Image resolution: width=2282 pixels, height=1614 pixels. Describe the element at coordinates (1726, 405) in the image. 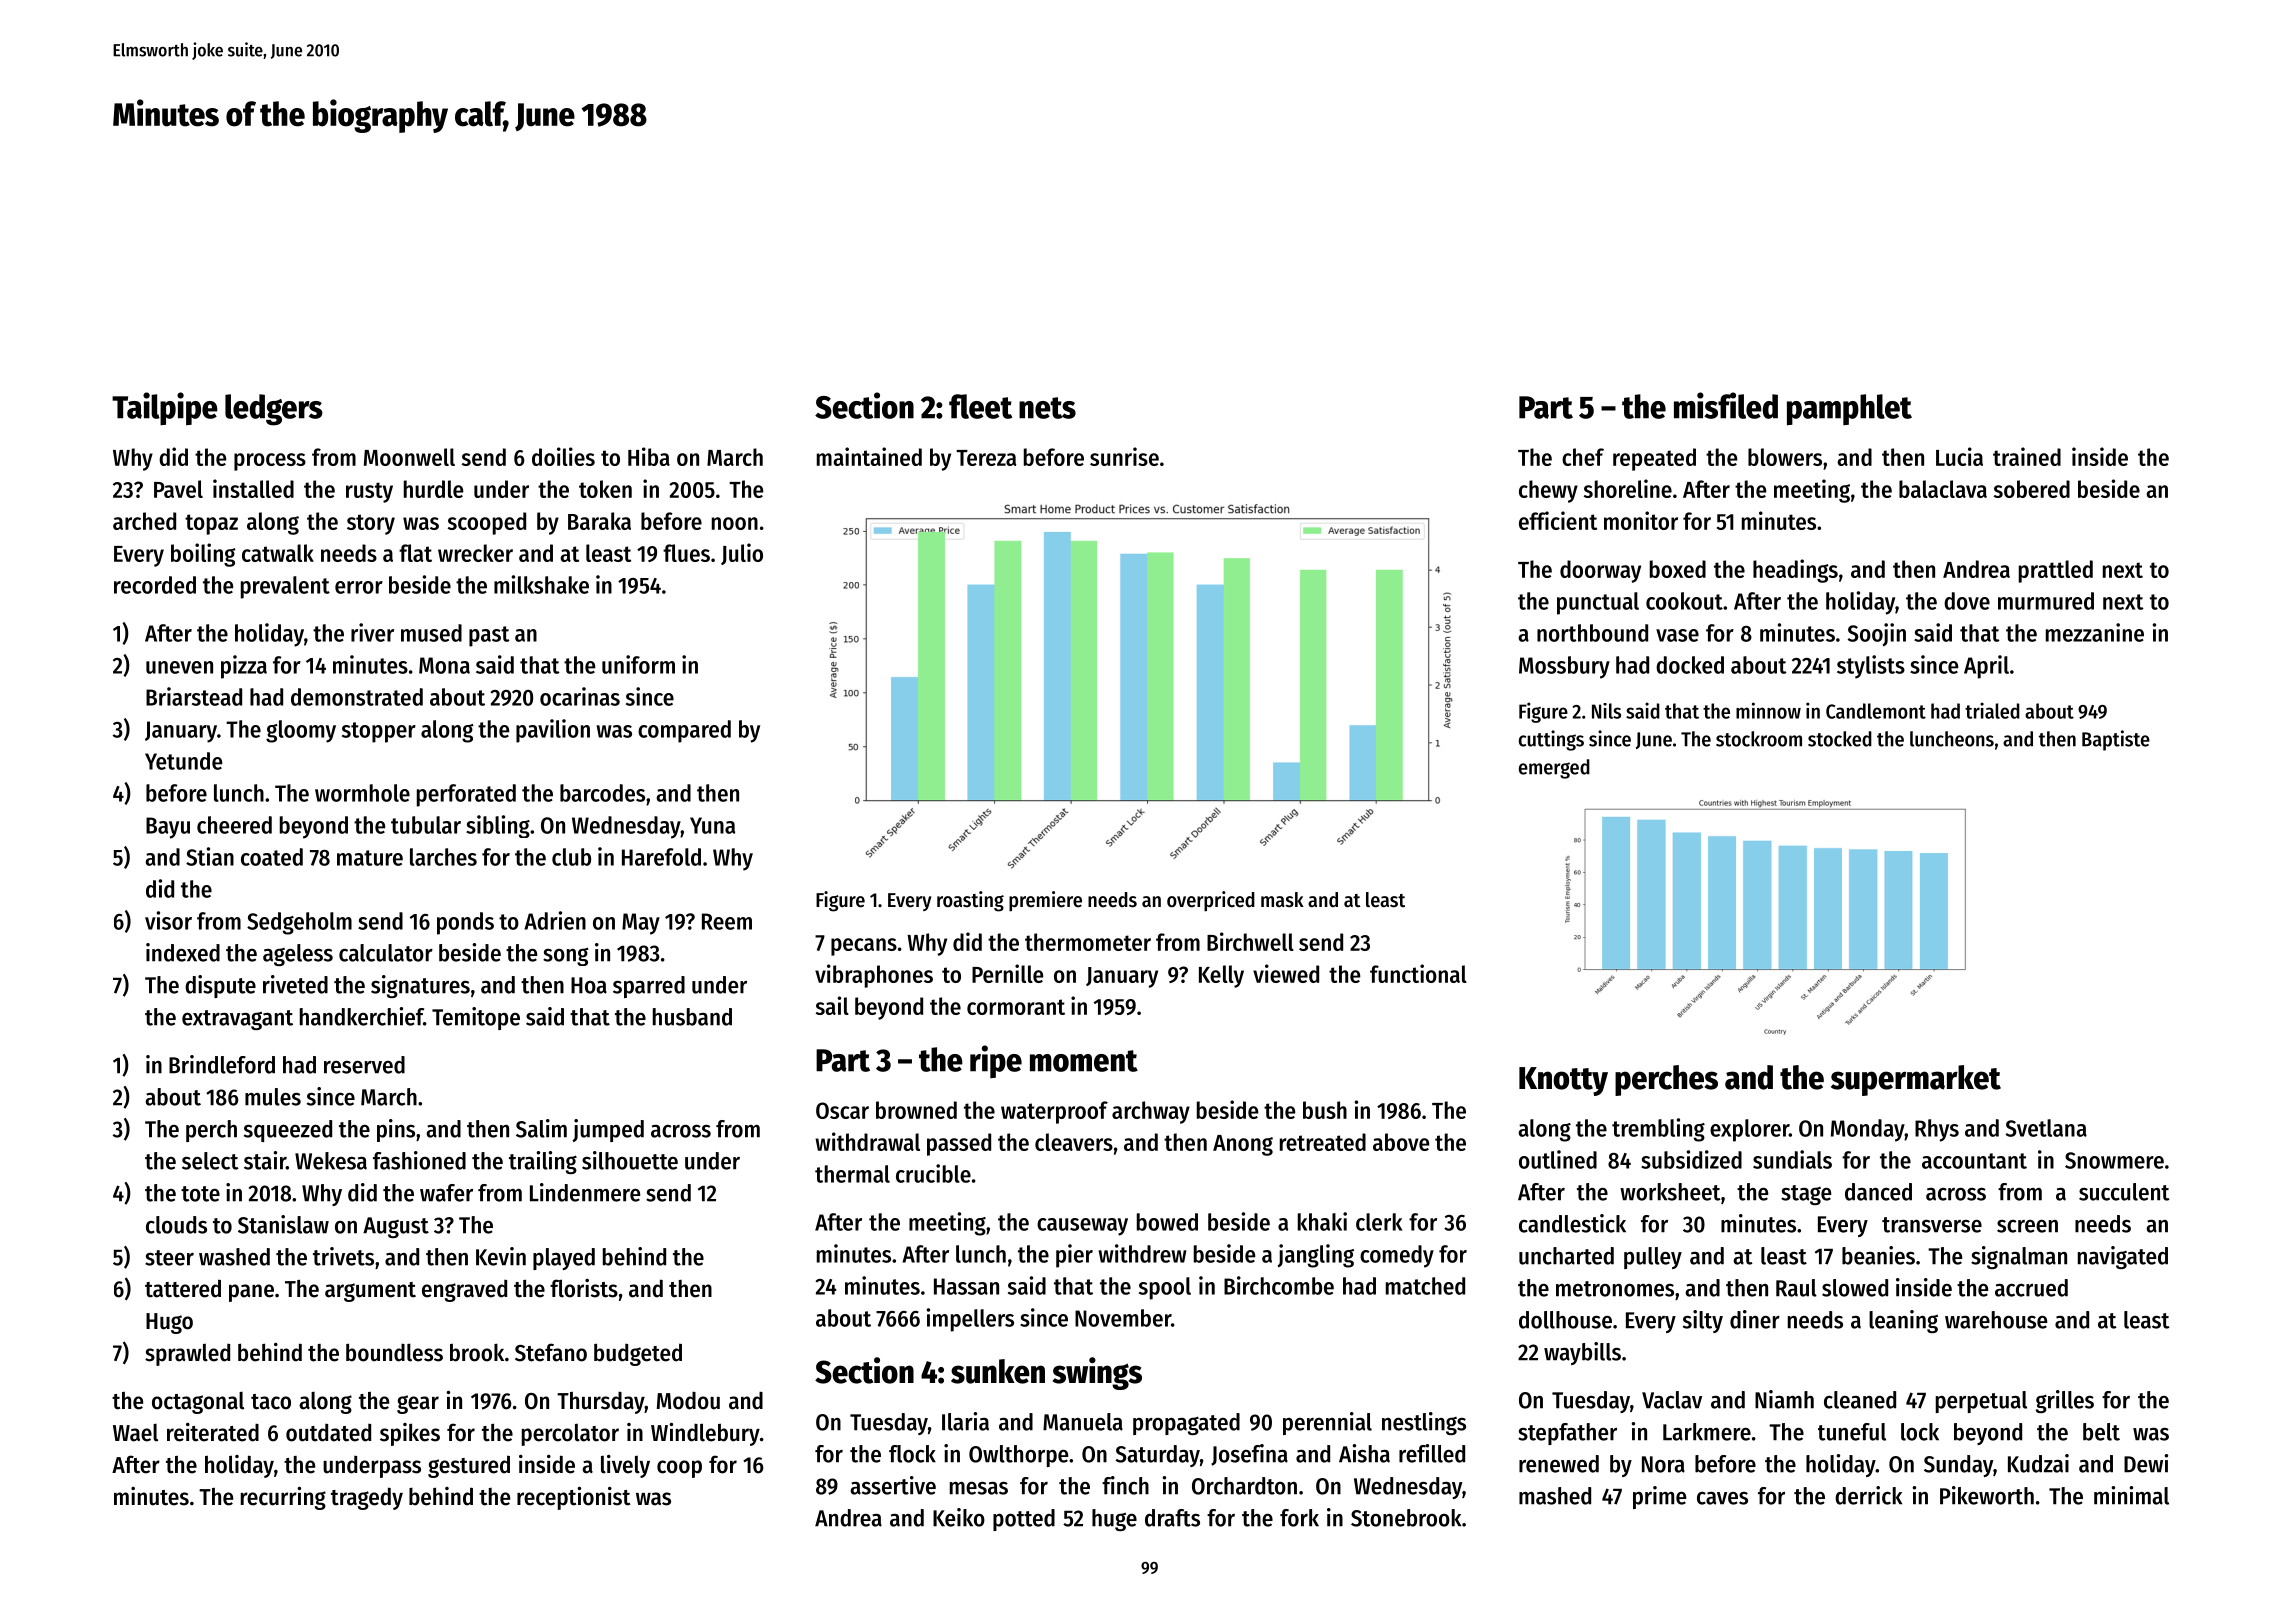

I see `misfiled` at that location.
